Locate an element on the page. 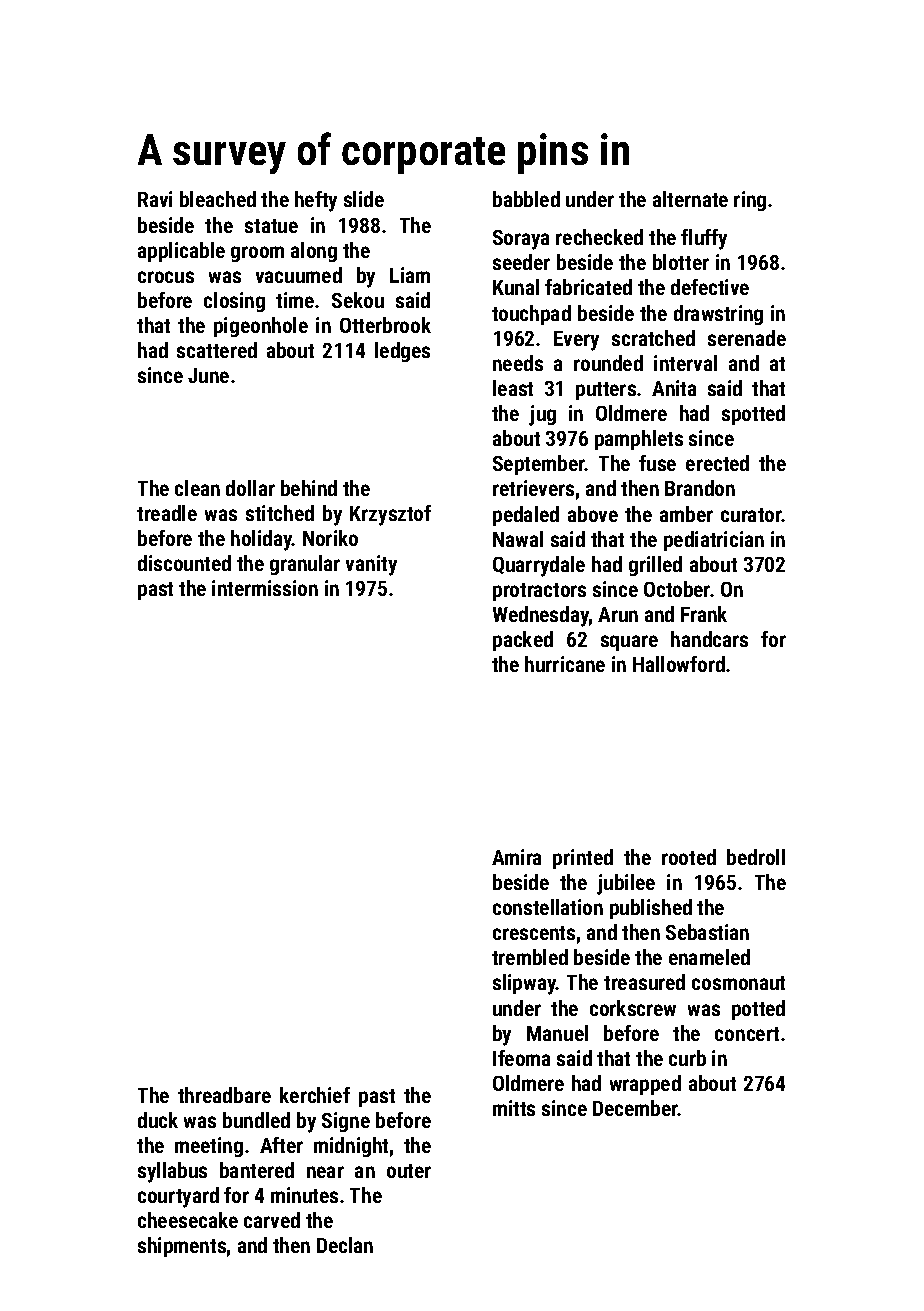 Image resolution: width=924 pixels, height=1311 pixels. Declan is located at coordinates (345, 1245).
